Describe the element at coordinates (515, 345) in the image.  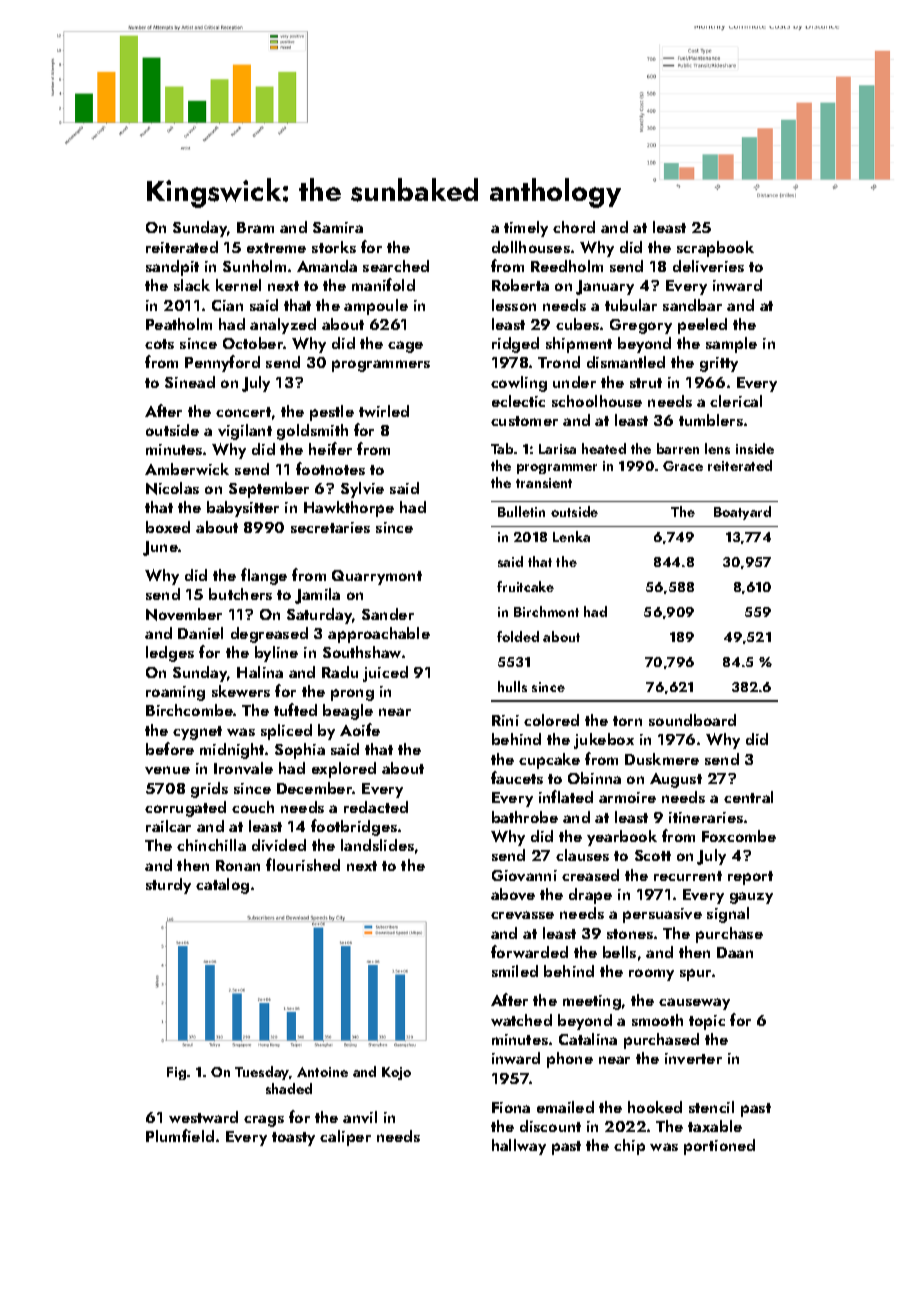
I see `ridged` at that location.
